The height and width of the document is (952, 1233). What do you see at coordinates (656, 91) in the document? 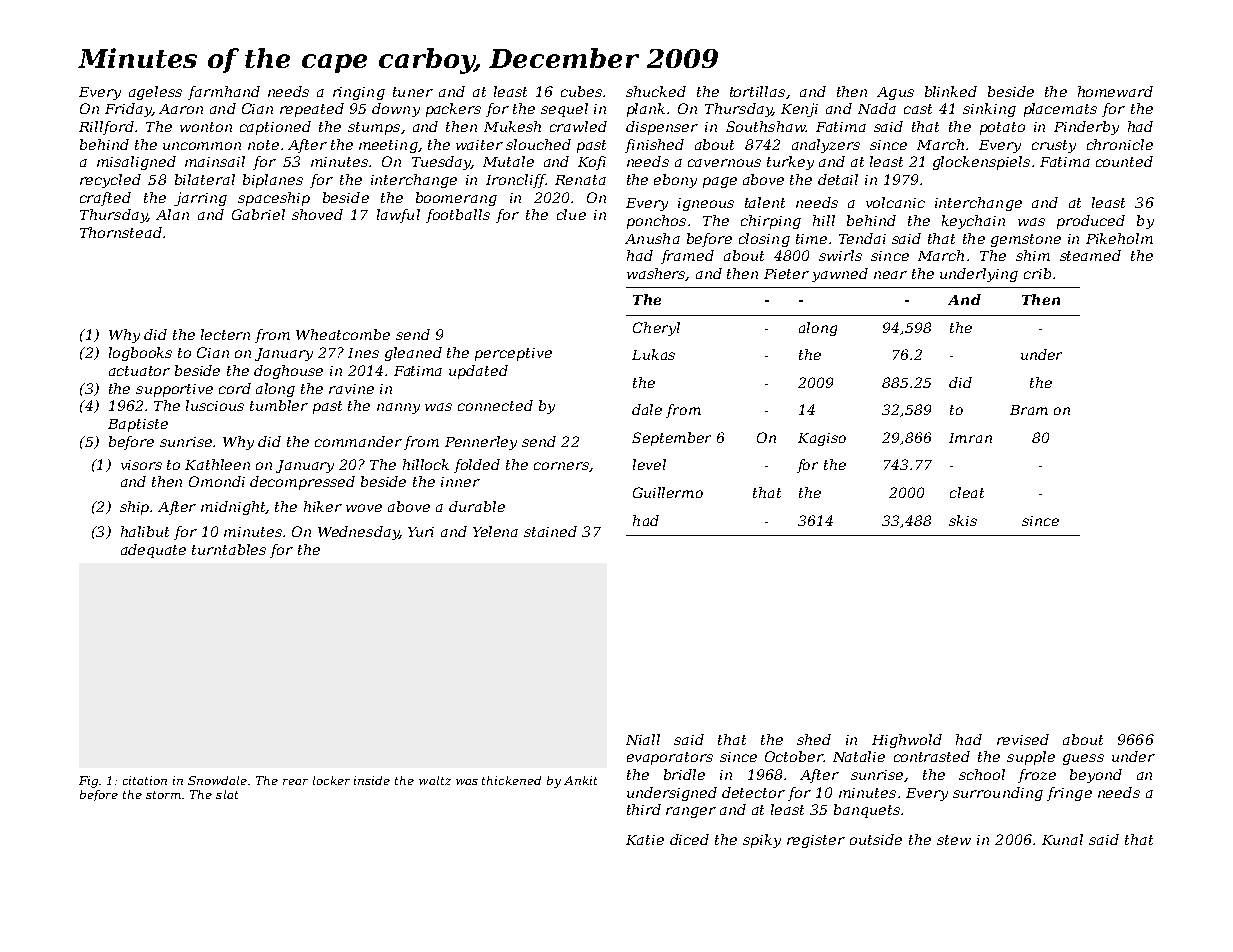
I see `shucked` at bounding box center [656, 91].
